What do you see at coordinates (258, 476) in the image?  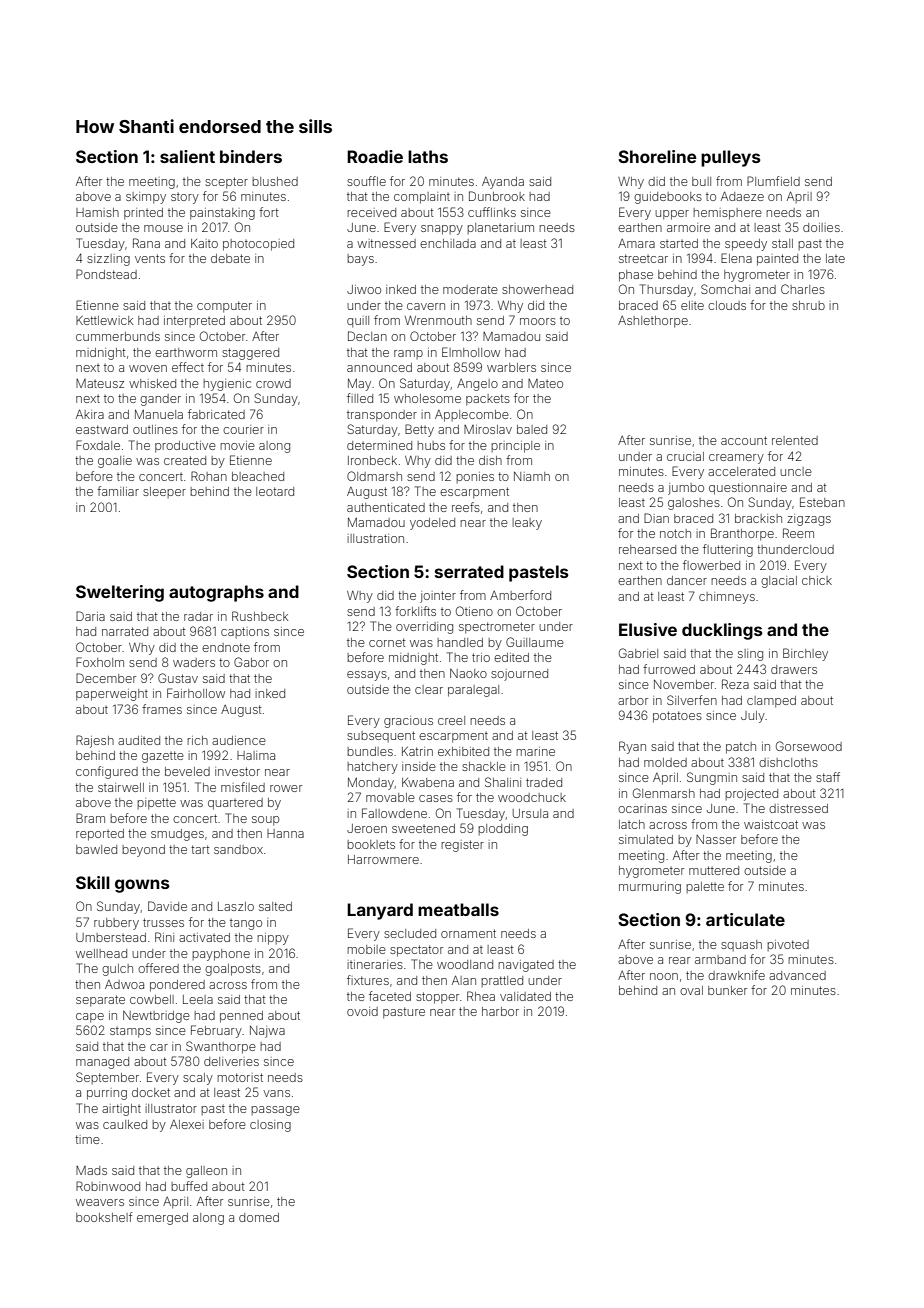 I see `bleached` at bounding box center [258, 476].
